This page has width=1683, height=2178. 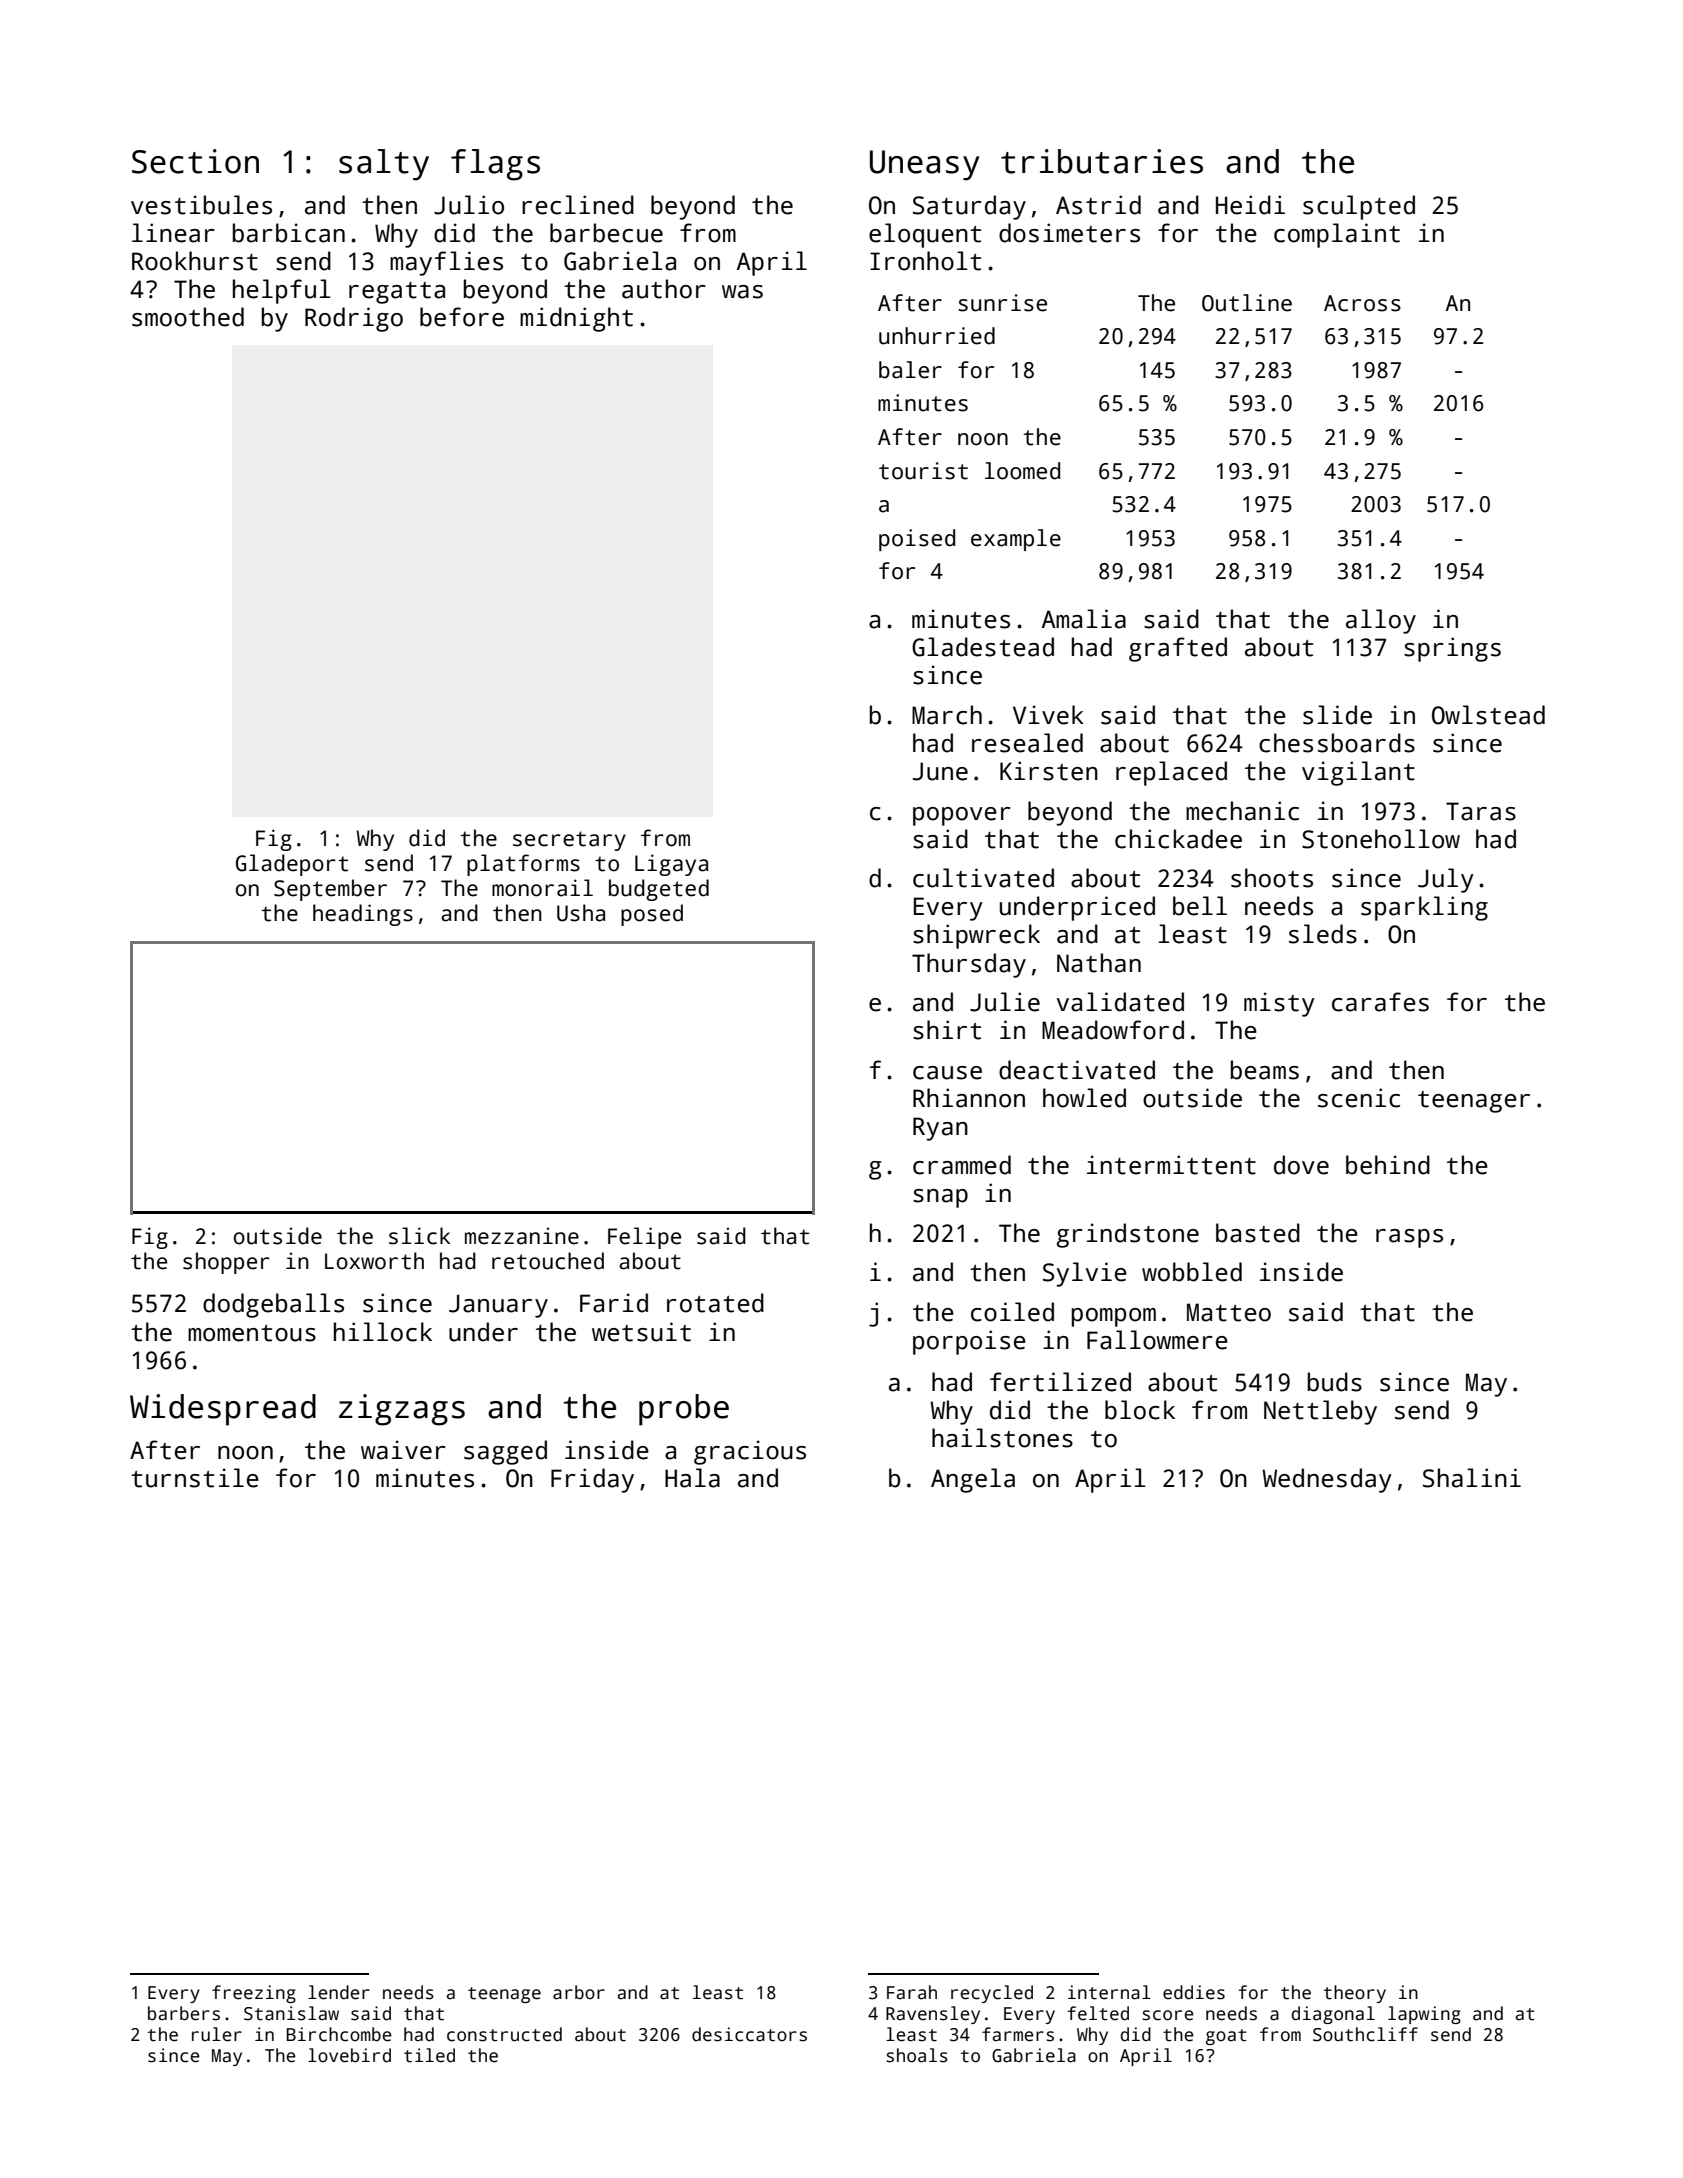 What do you see at coordinates (940, 771) in the page?
I see `June` at bounding box center [940, 771].
